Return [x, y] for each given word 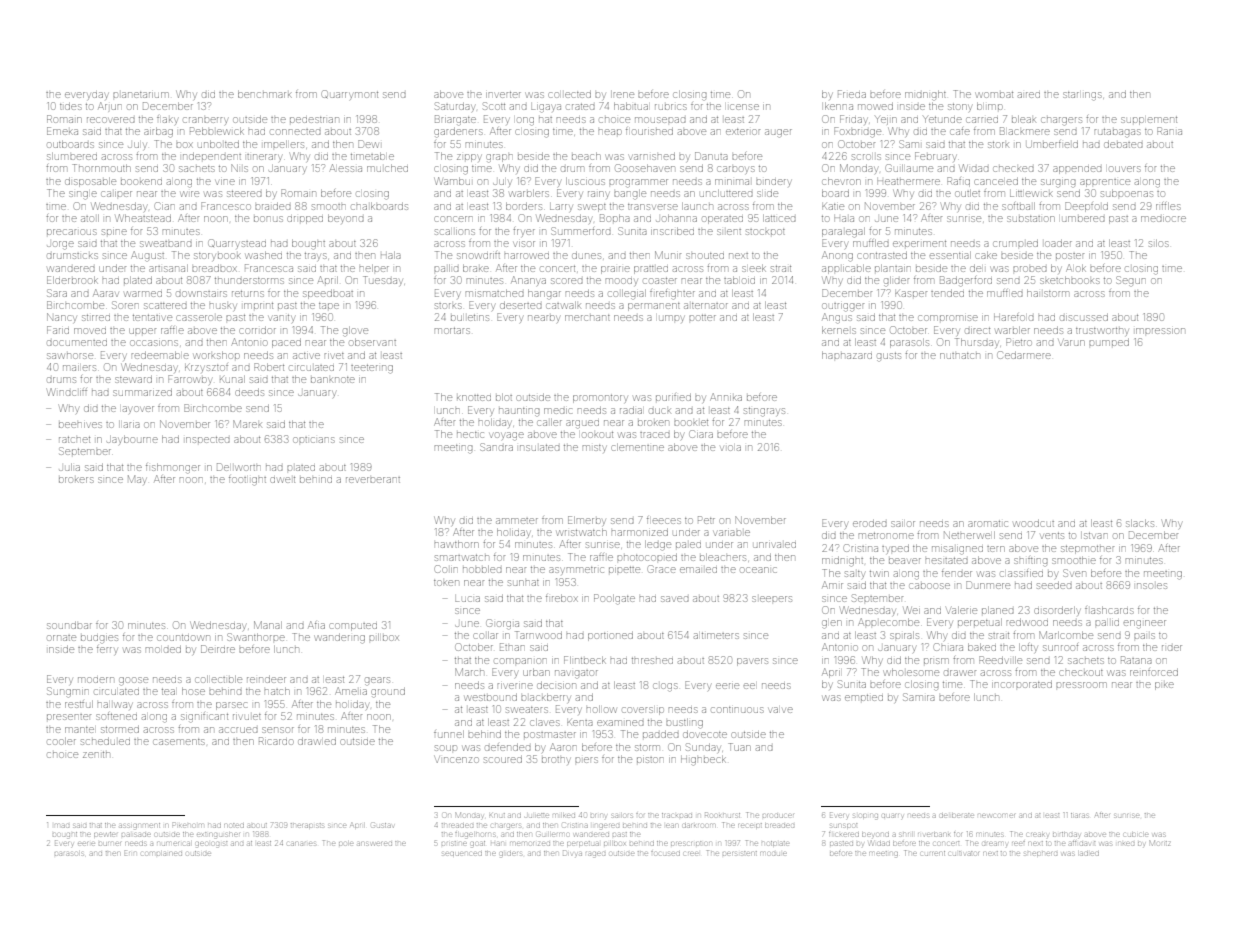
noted [234, 825]
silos [1159, 243]
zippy [468, 158]
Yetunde [942, 119]
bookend [141, 182]
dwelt [282, 480]
